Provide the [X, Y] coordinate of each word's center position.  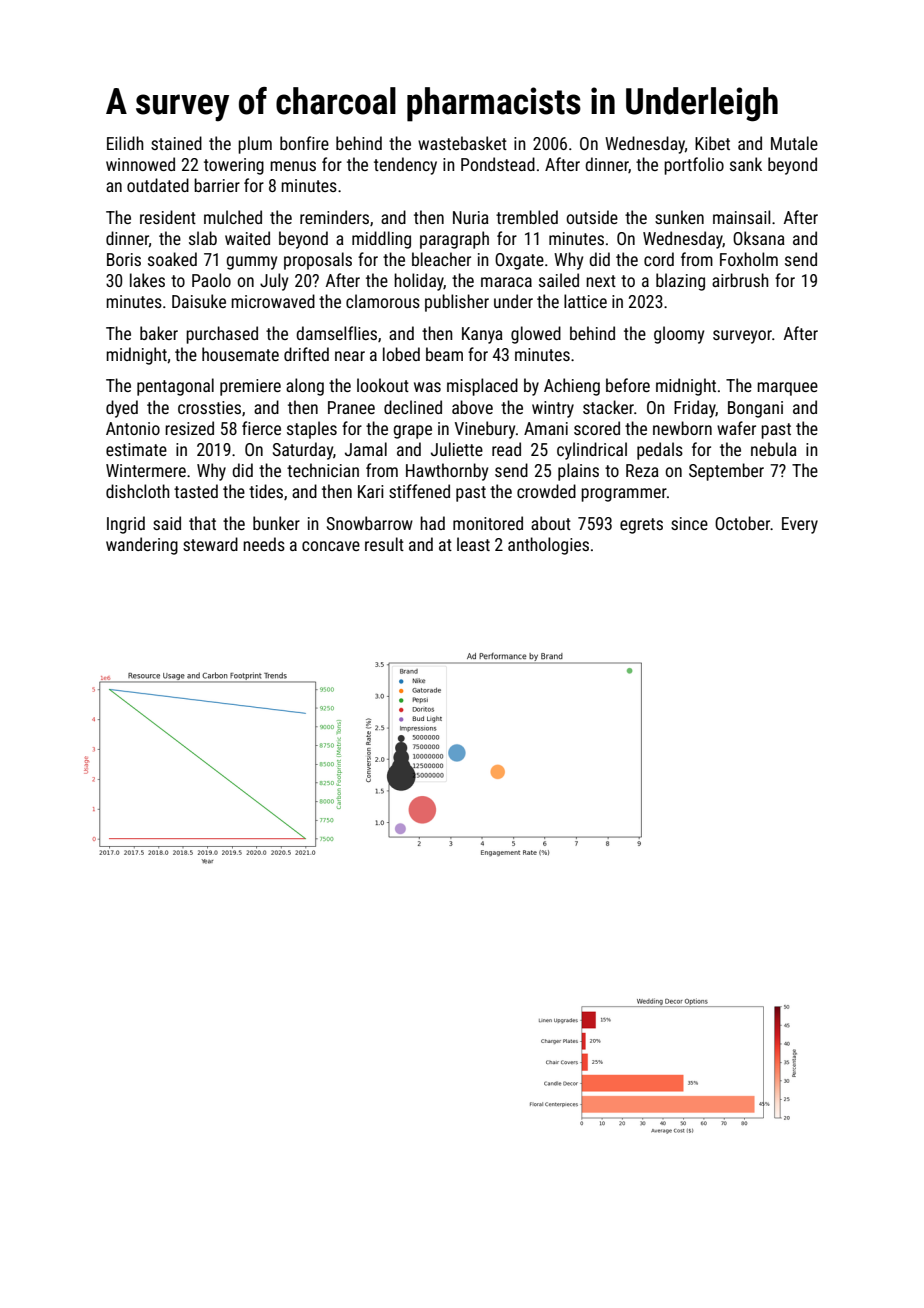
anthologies [548, 546]
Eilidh [125, 143]
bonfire [304, 143]
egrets [641, 526]
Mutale [794, 143]
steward [210, 544]
